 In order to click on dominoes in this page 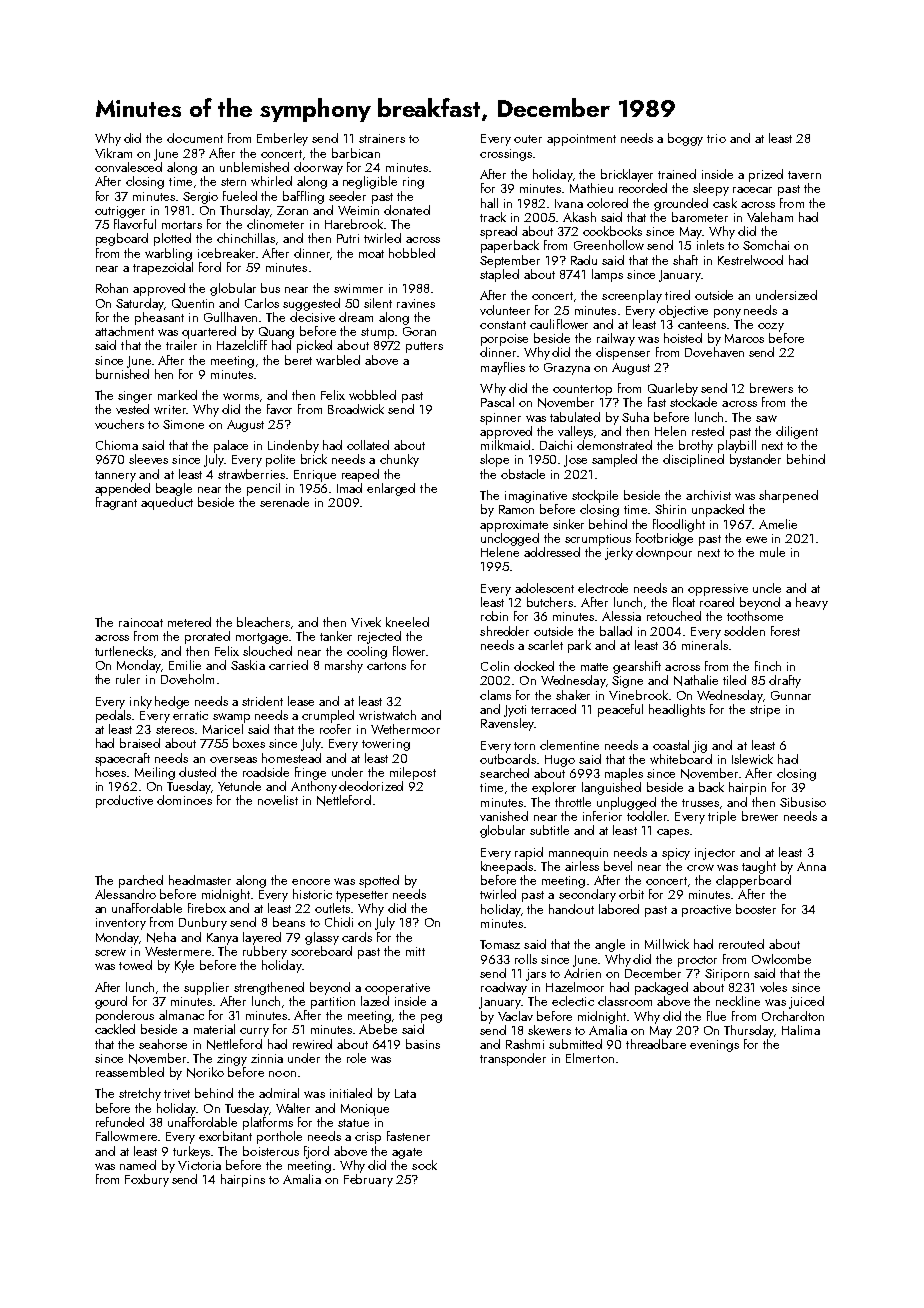, I will do `click(184, 800)`.
